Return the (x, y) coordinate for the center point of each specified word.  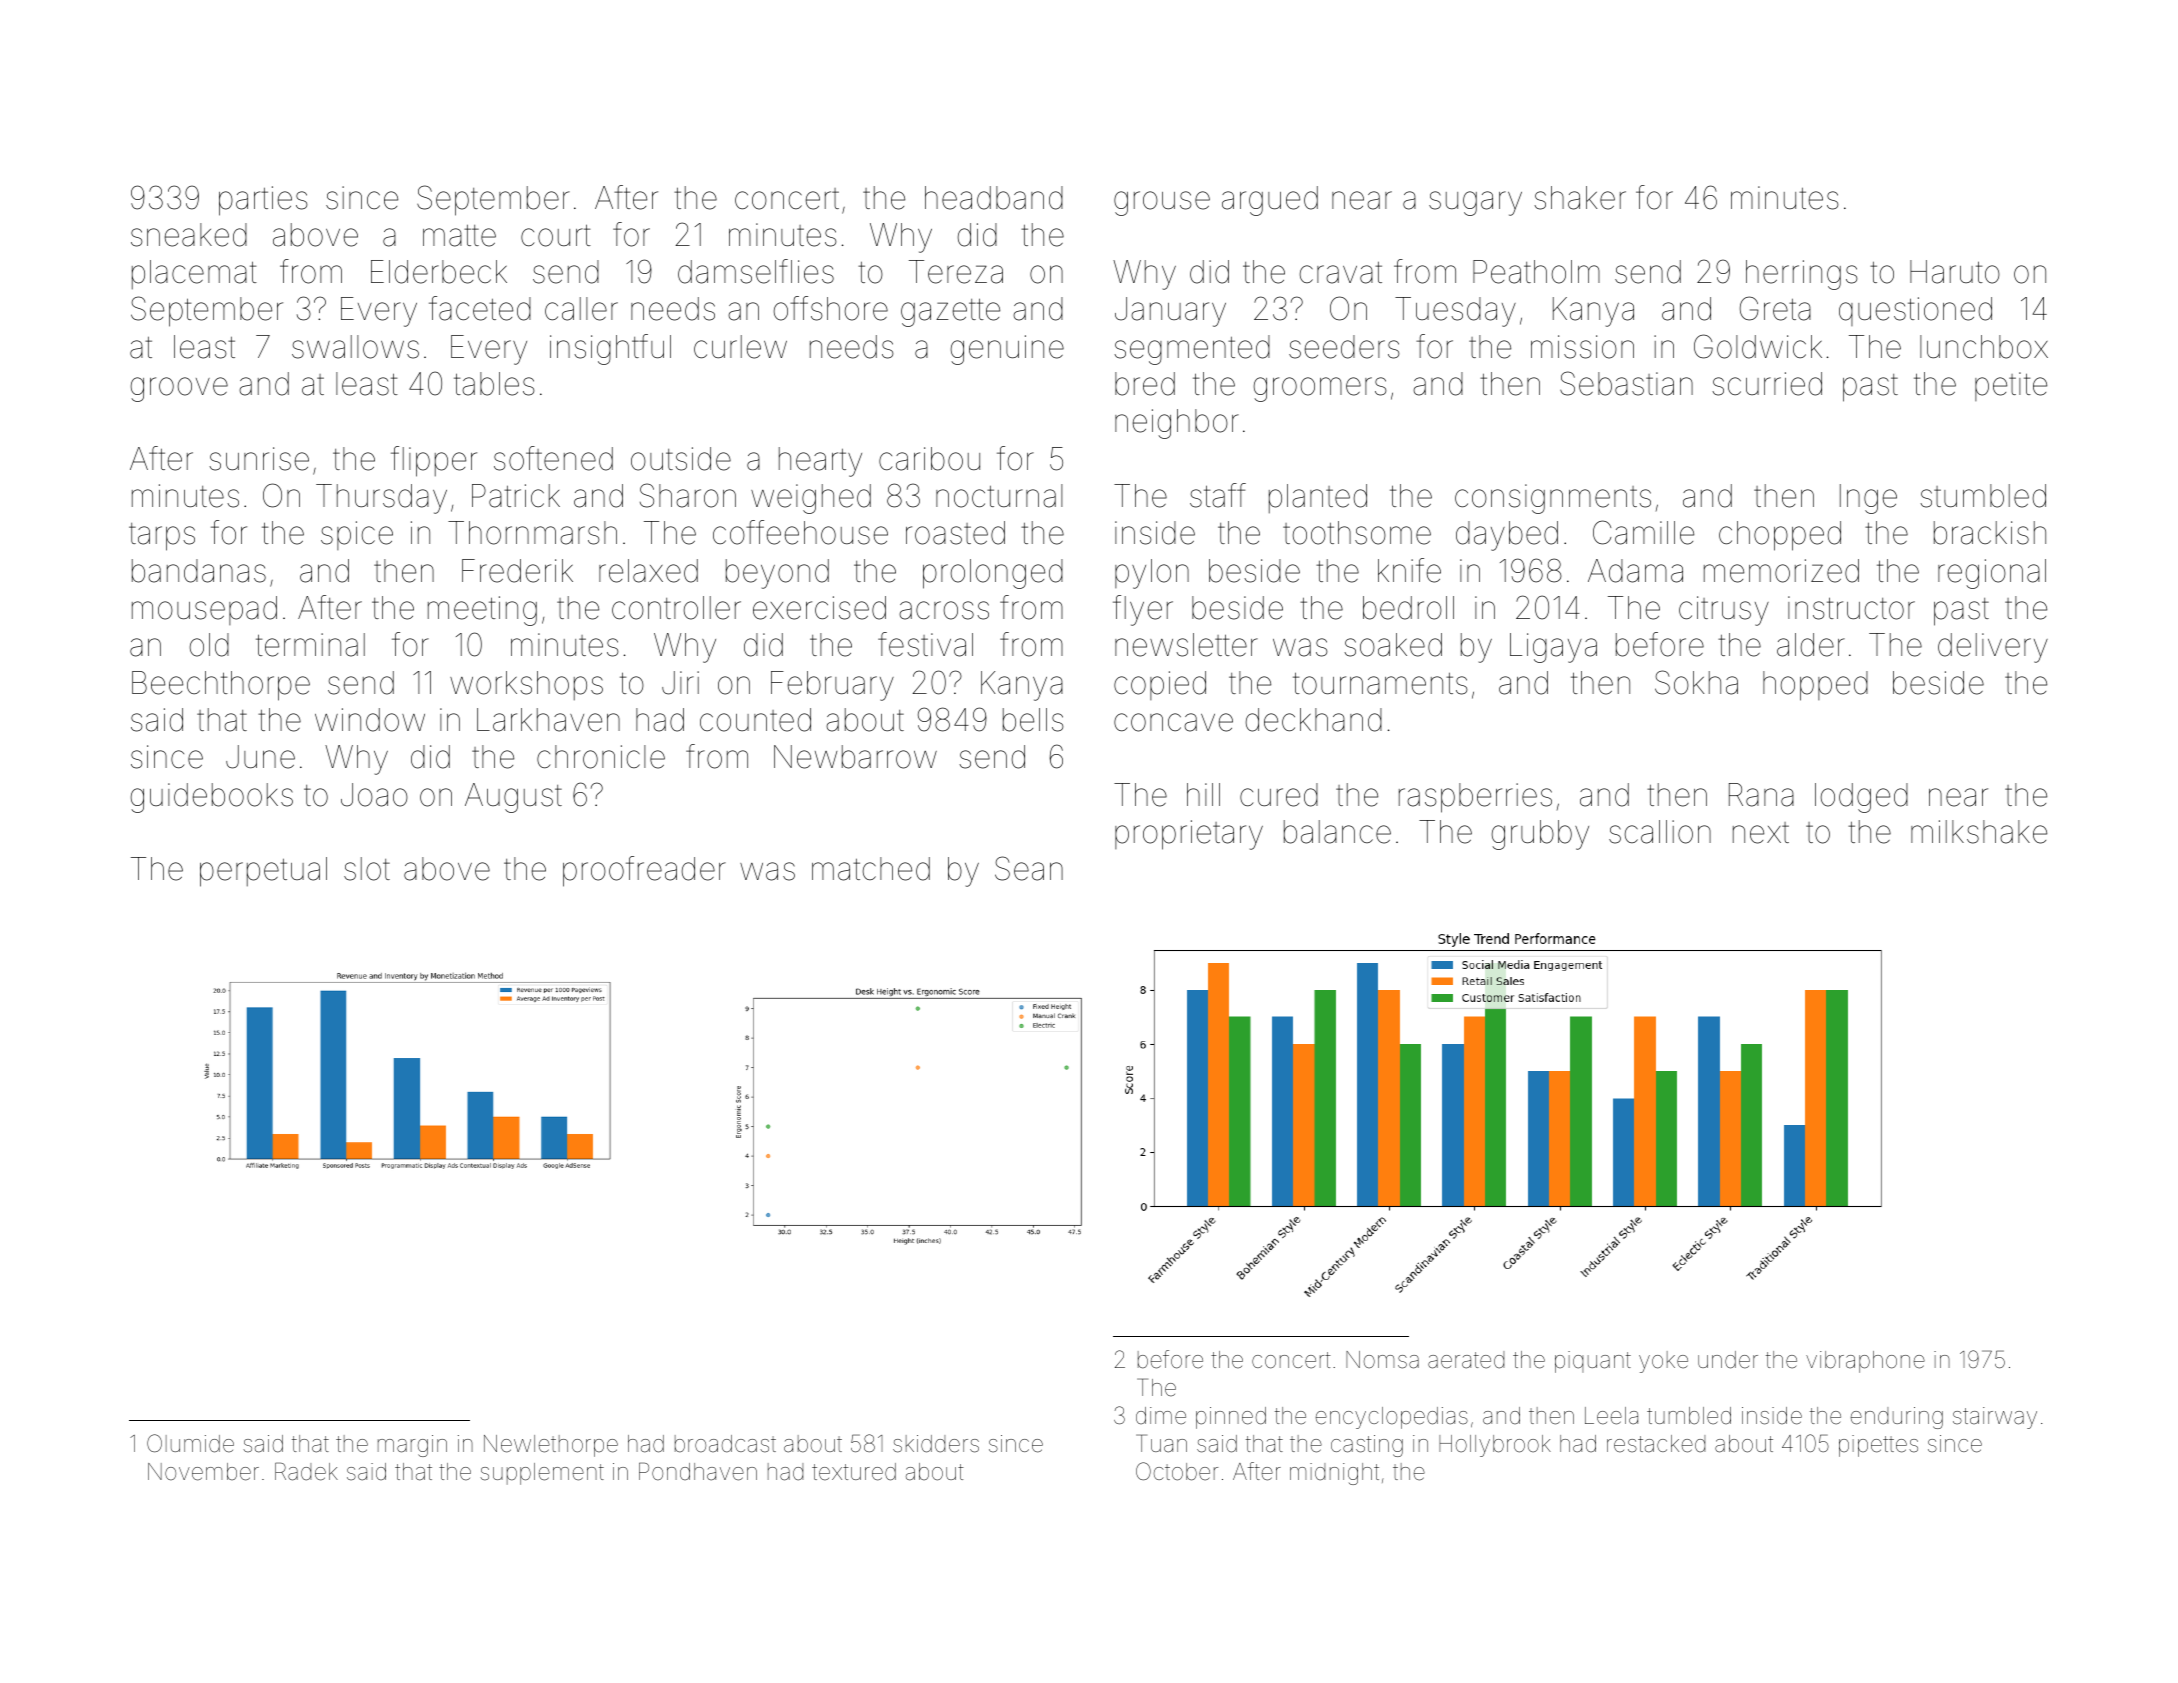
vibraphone (1865, 1362)
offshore (831, 308)
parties (263, 201)
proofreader (644, 871)
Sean (1029, 868)
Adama (1635, 571)
